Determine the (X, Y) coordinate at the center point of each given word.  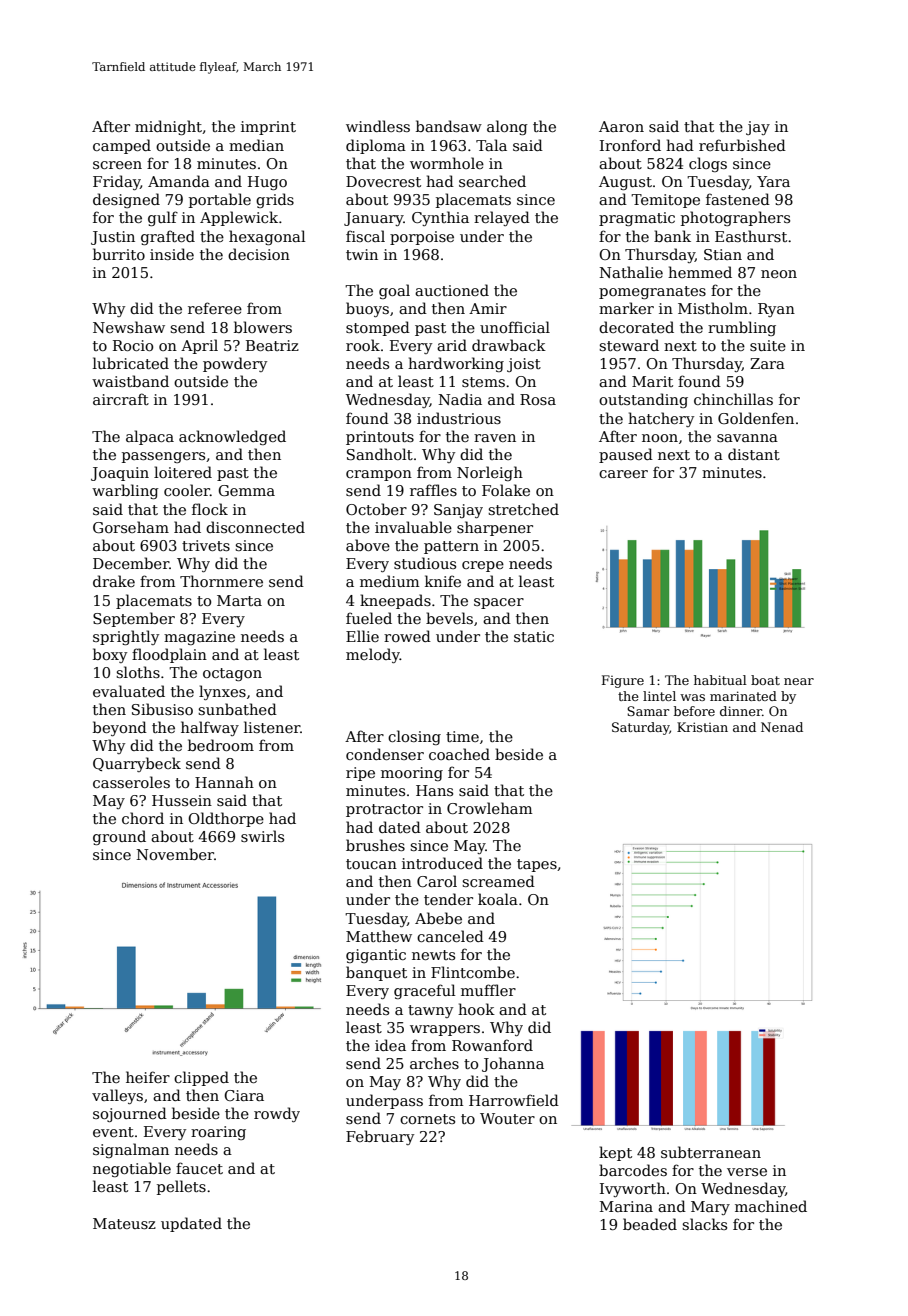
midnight (168, 127)
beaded (650, 1224)
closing (414, 737)
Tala (491, 145)
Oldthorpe (226, 819)
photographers (735, 218)
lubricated (131, 363)
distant (754, 454)
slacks (704, 1224)
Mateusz (124, 1223)
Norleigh (490, 473)
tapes (537, 865)
